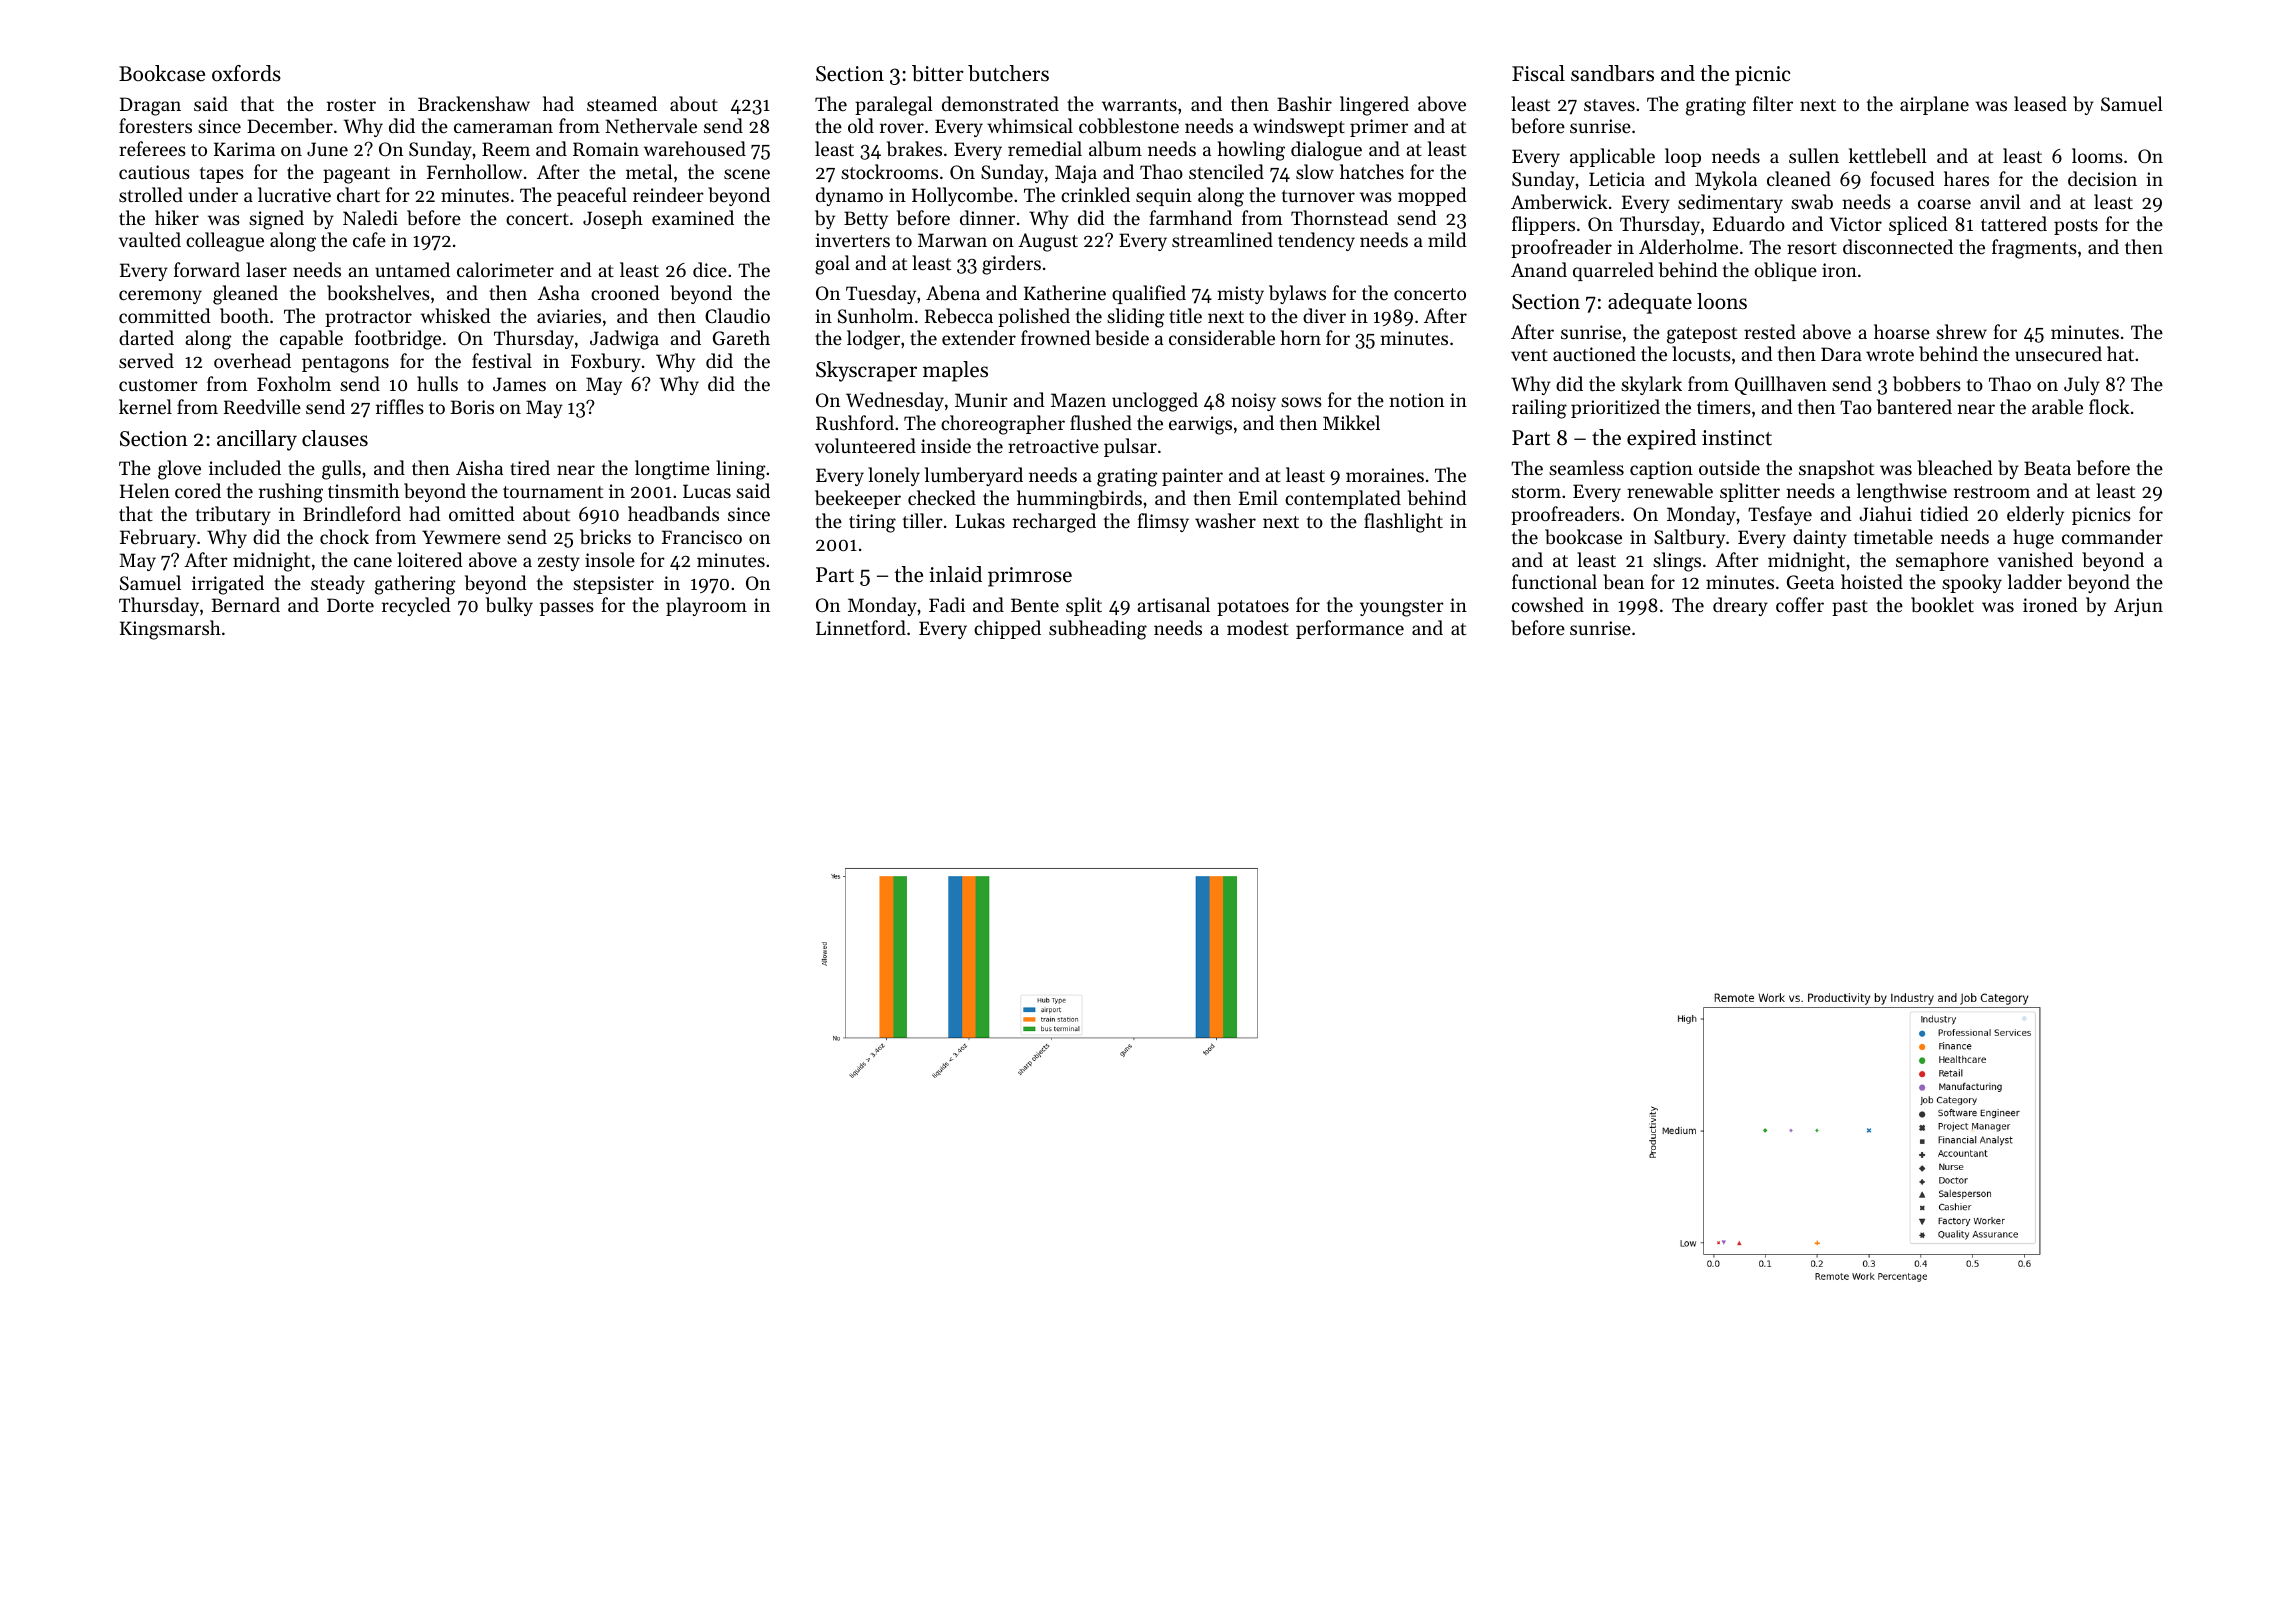 The image size is (2282, 1614). What do you see at coordinates (955, 574) in the screenshot?
I see `inlaid` at bounding box center [955, 574].
